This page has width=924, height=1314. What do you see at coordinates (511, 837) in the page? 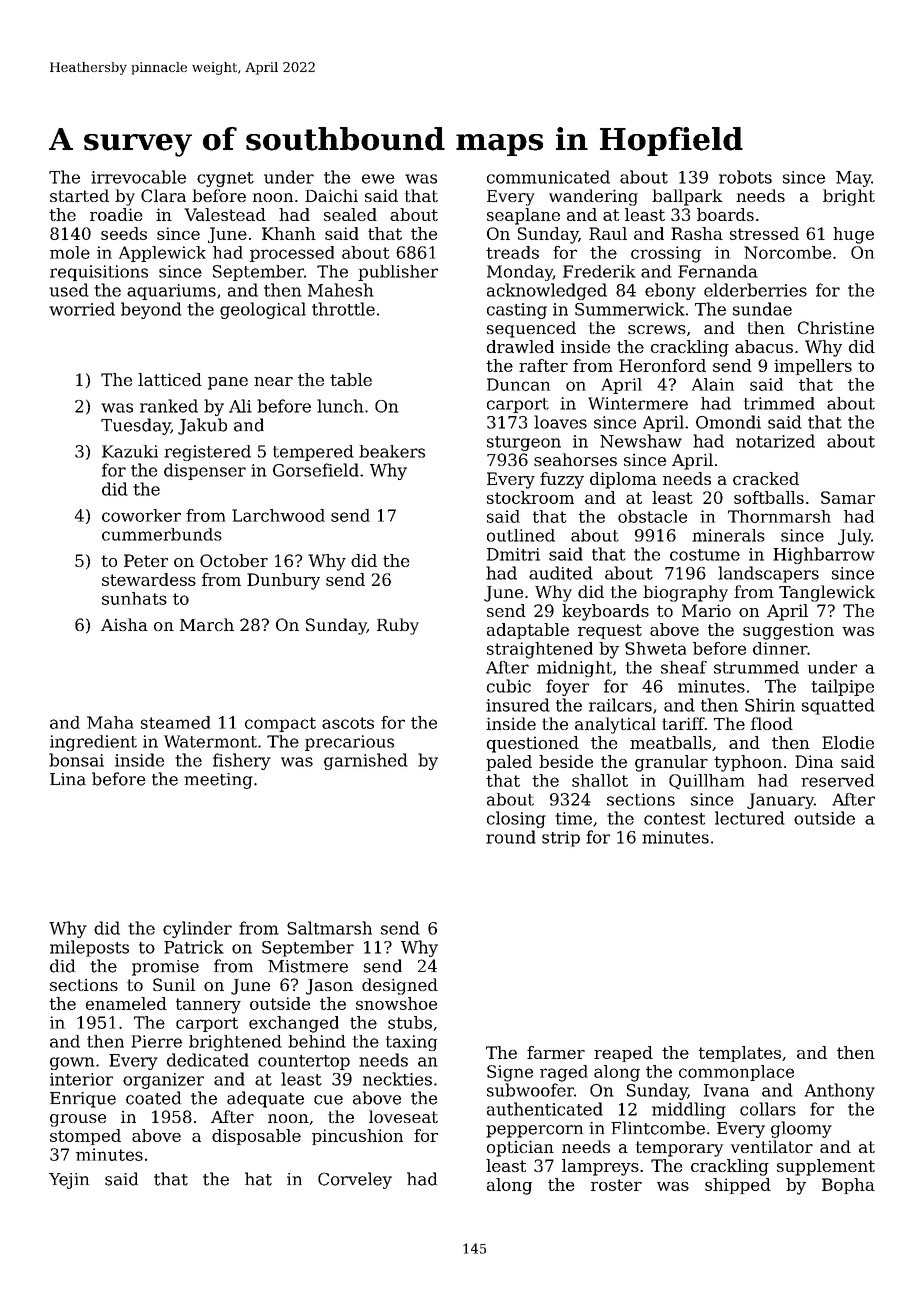
I see `round` at bounding box center [511, 837].
